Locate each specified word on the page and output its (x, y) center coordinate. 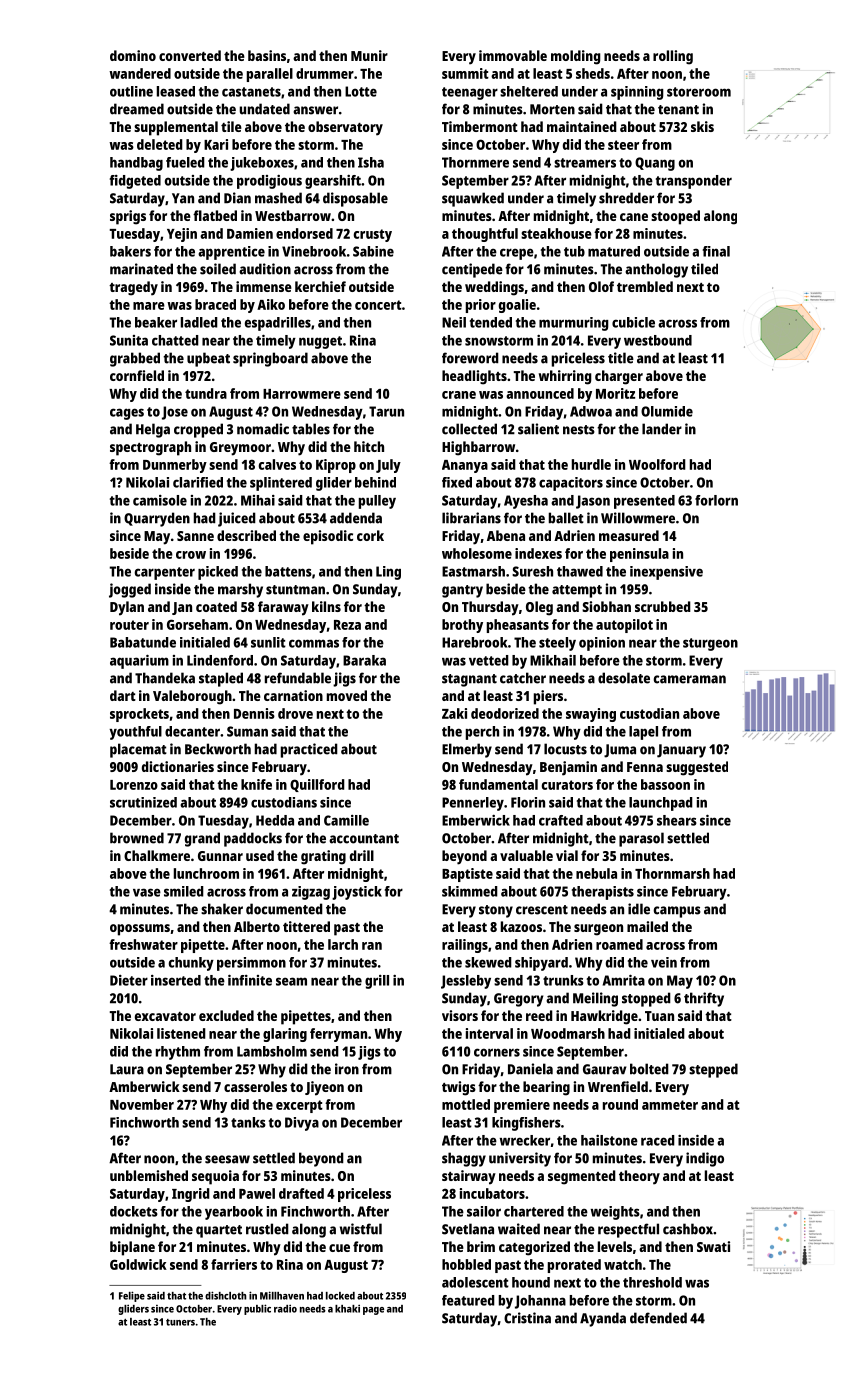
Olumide (667, 411)
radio (285, 1308)
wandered (140, 73)
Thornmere (475, 162)
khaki (347, 1308)
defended (658, 1318)
